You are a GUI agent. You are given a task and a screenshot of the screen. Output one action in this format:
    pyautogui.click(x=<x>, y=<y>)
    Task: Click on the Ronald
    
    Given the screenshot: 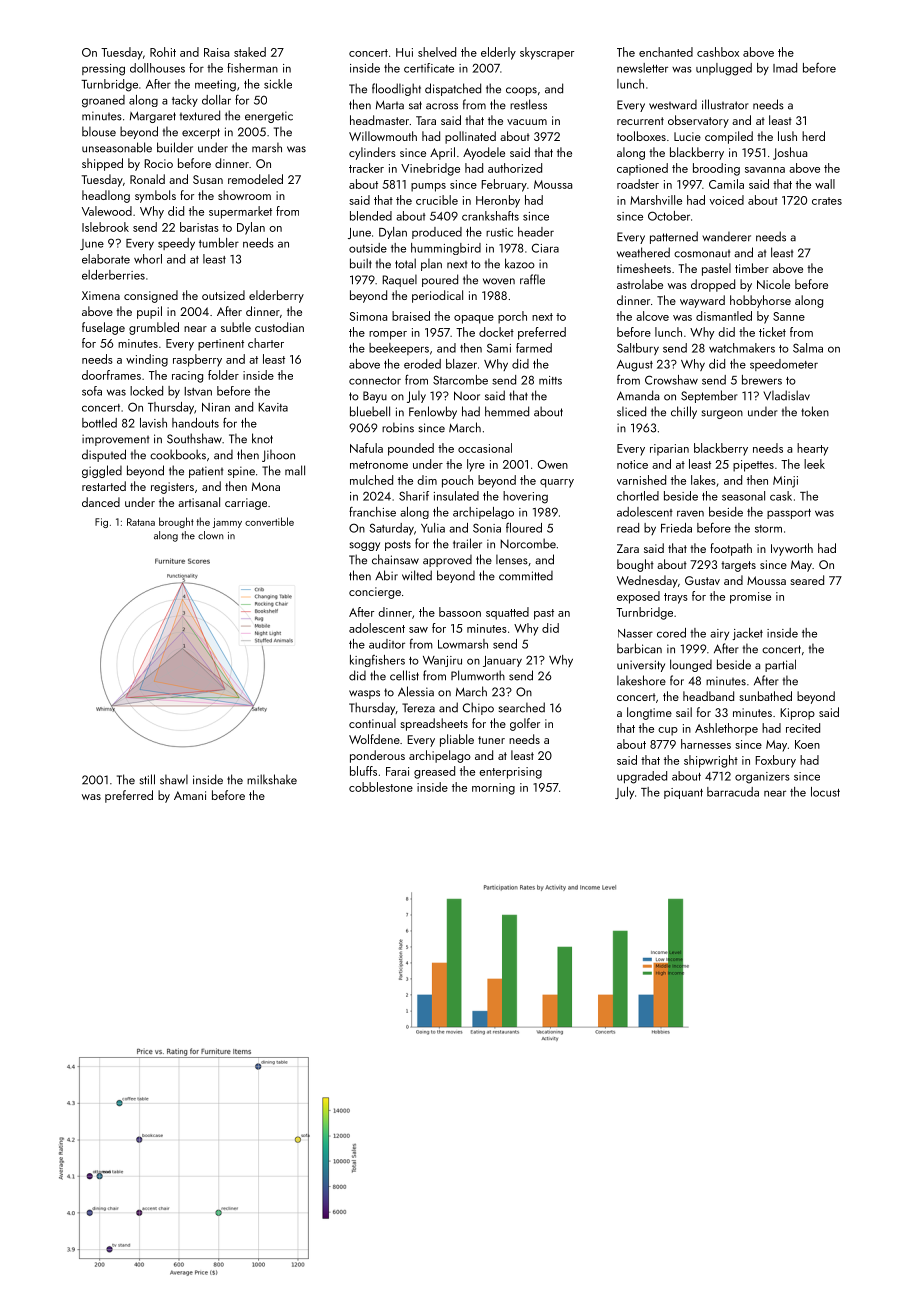 What is the action you would take?
    pyautogui.click(x=147, y=179)
